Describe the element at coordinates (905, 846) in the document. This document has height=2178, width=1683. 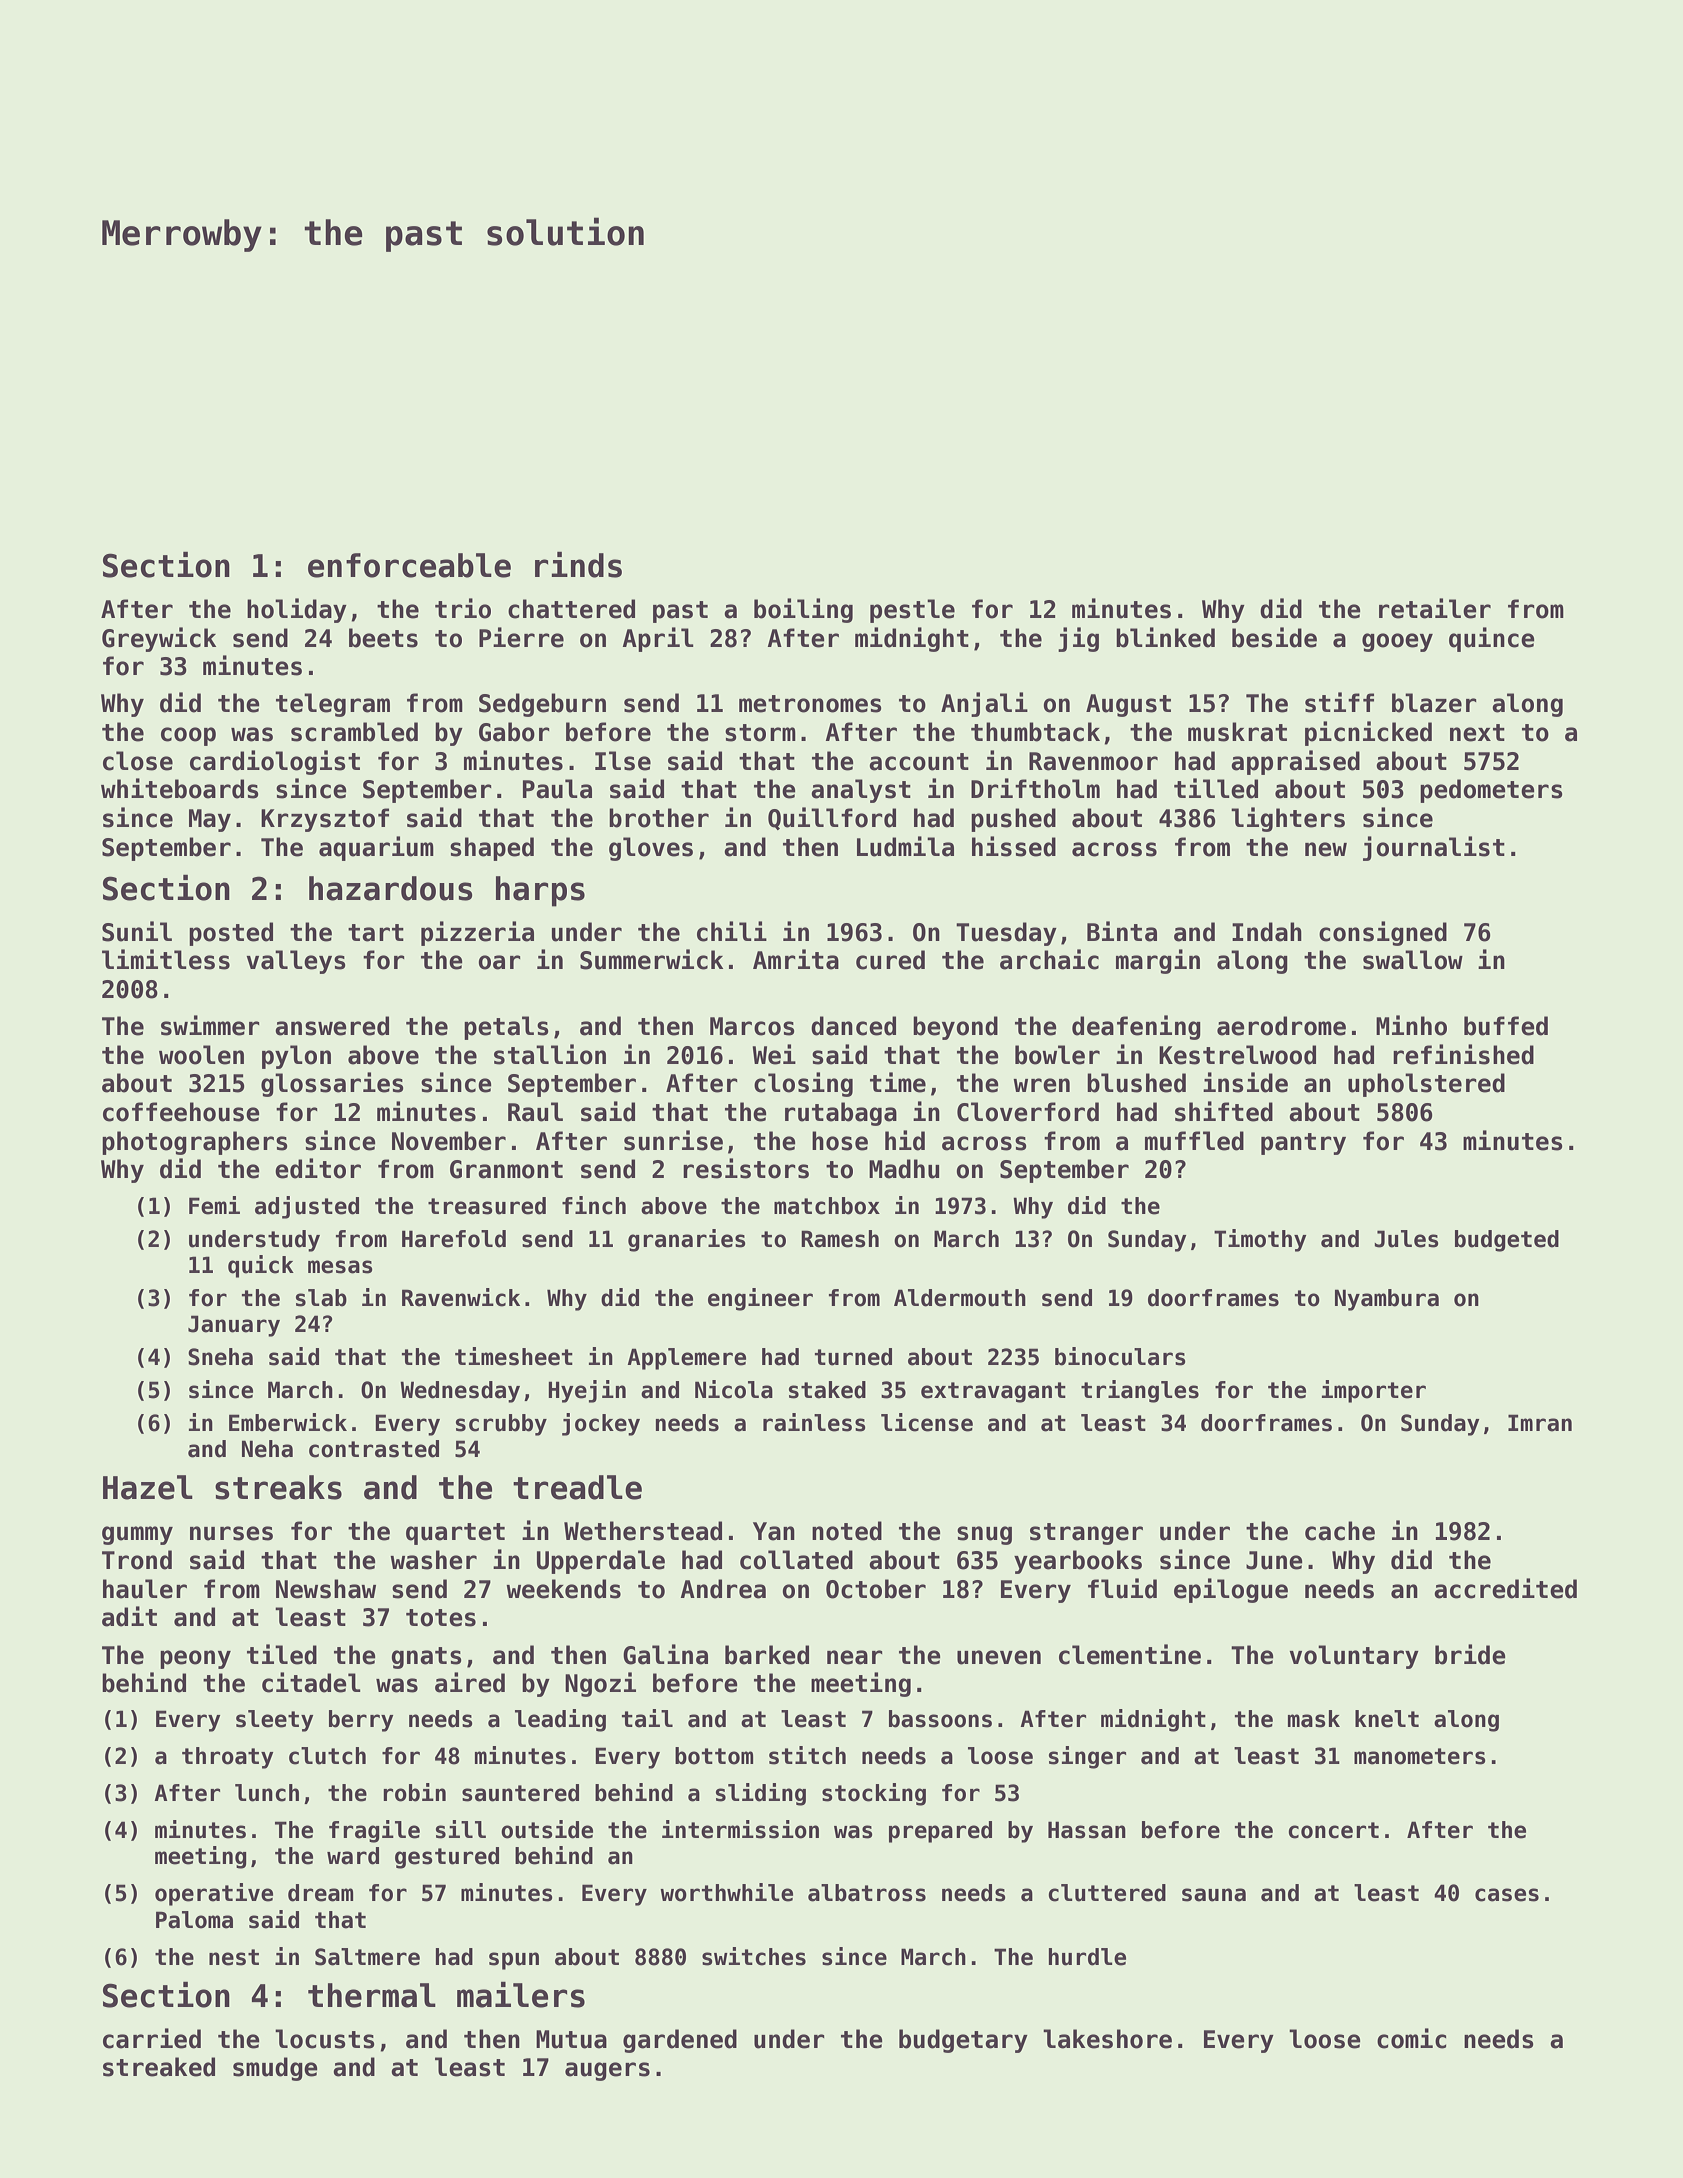
I see `Ludmila` at that location.
